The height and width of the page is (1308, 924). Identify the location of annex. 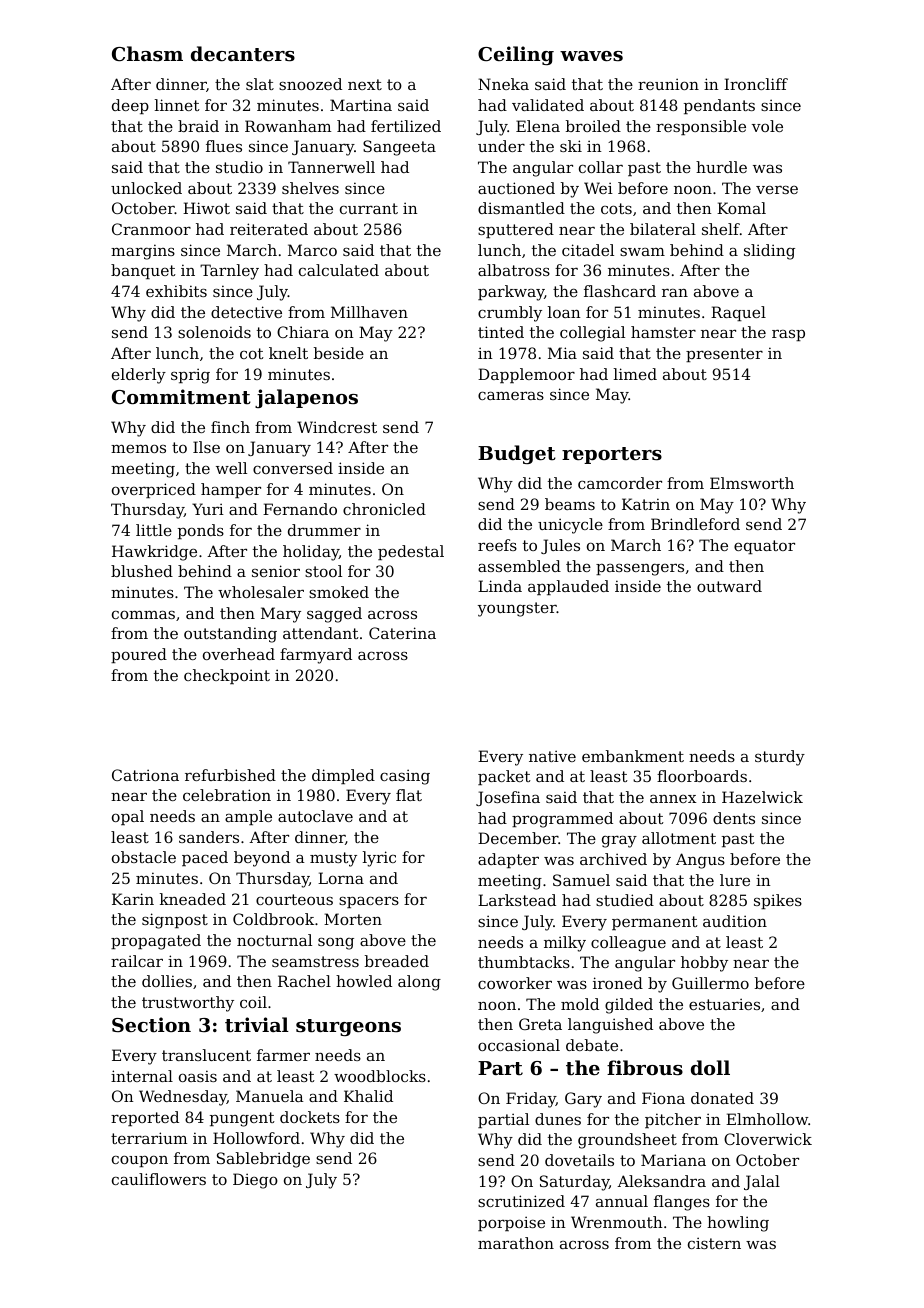
(673, 799).
